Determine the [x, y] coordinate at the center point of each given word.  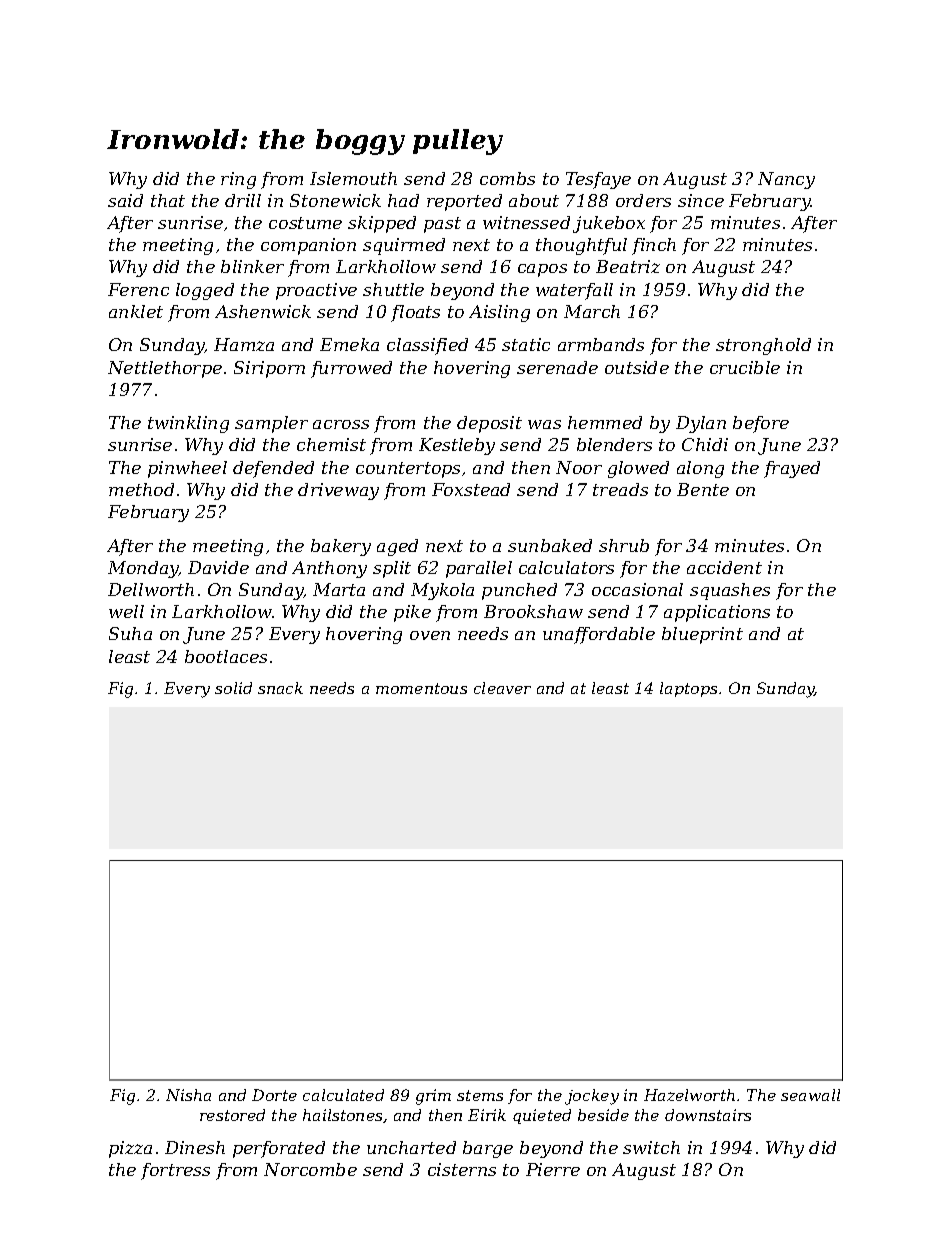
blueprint [702, 635]
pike [412, 613]
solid [233, 688]
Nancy [786, 180]
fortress [175, 1171]
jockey [592, 1097]
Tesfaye [598, 180]
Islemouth [353, 178]
